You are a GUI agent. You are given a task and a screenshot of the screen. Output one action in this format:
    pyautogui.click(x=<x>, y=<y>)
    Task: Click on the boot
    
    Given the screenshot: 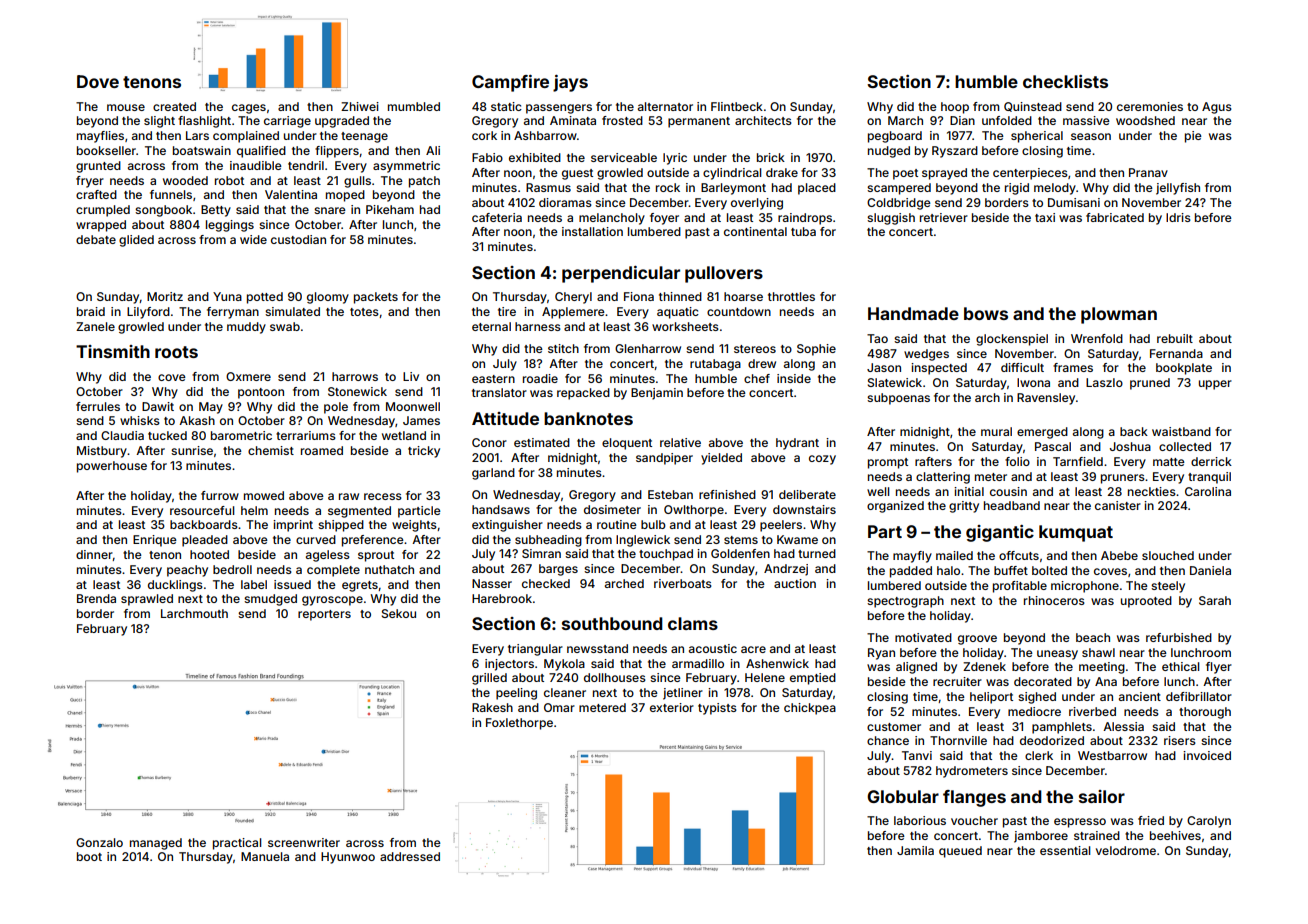 What is the action you would take?
    pyautogui.click(x=89, y=856)
